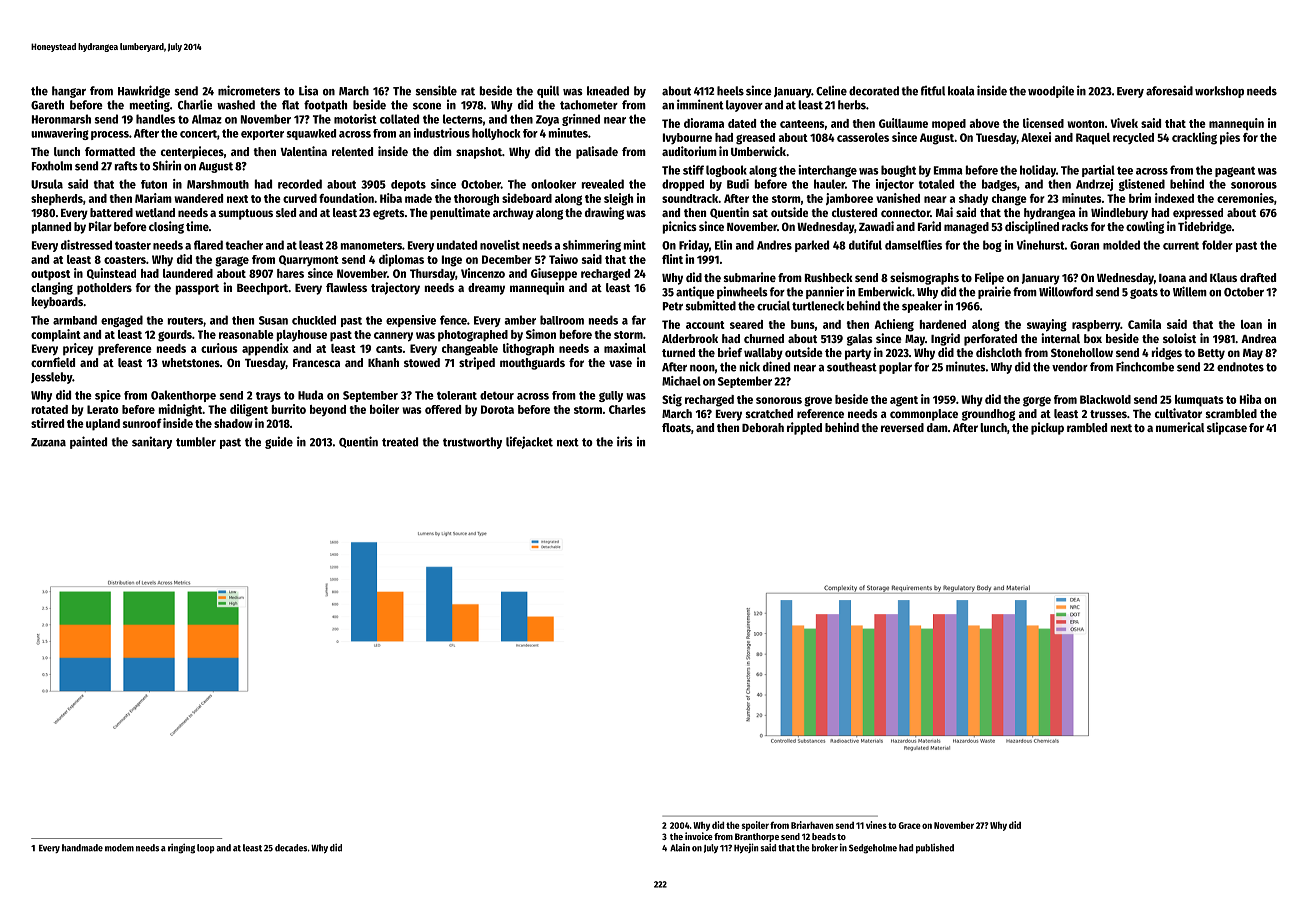 This image has height=924, width=1308. I want to click on Emma, so click(948, 170).
